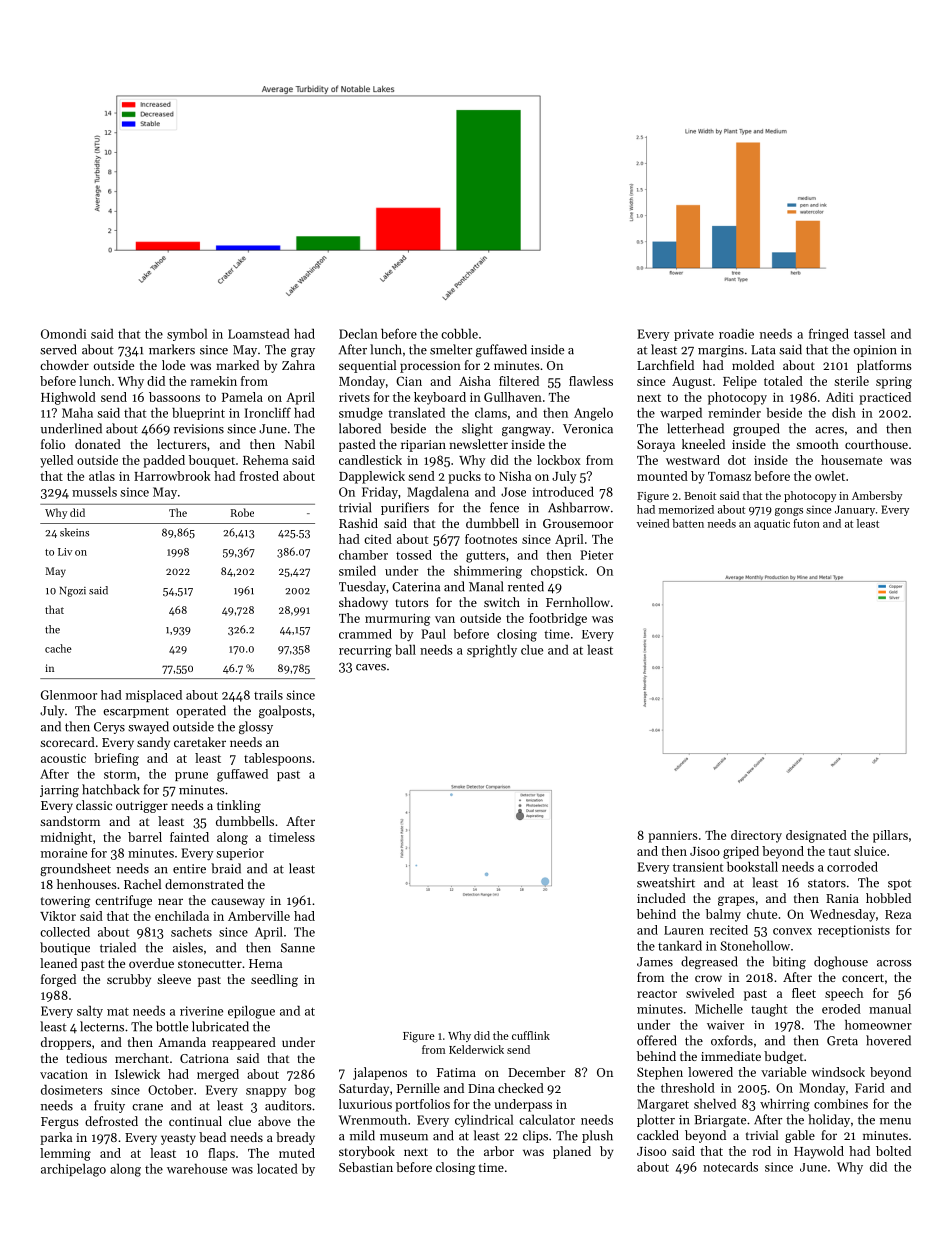  What do you see at coordinates (816, 836) in the screenshot?
I see `designated` at bounding box center [816, 836].
